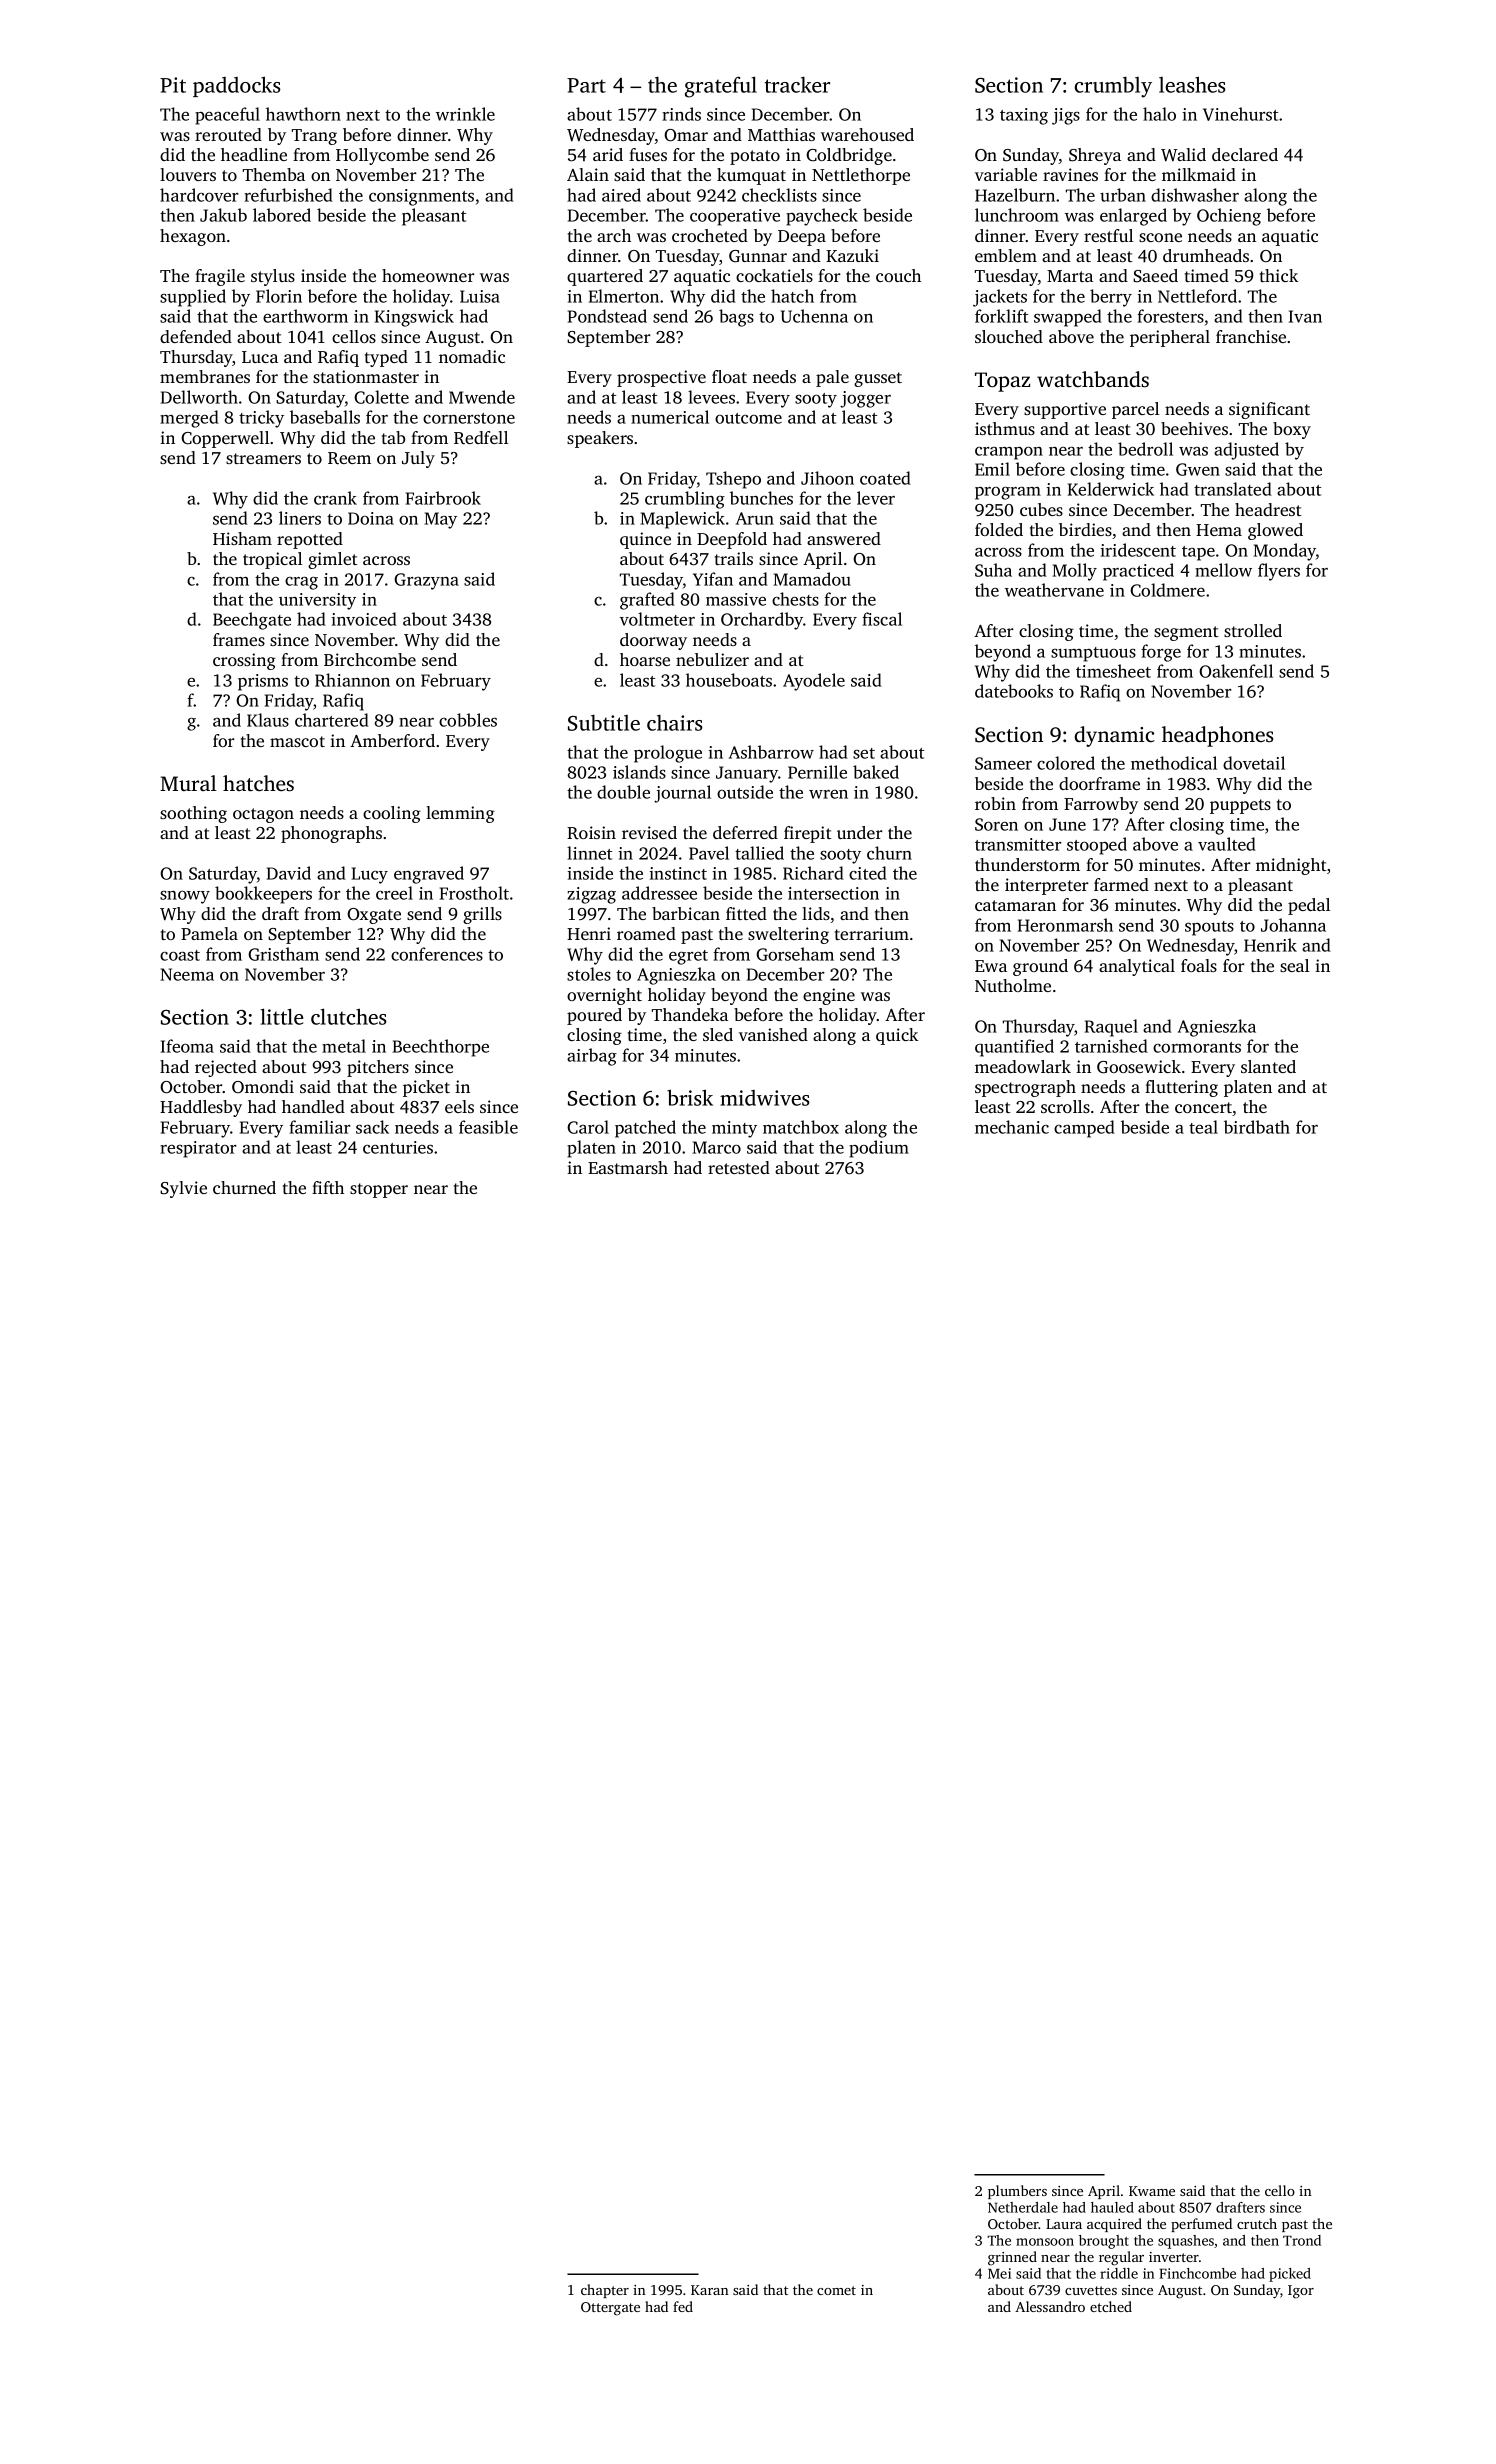 The image size is (1496, 2464). I want to click on chapter, so click(605, 2291).
